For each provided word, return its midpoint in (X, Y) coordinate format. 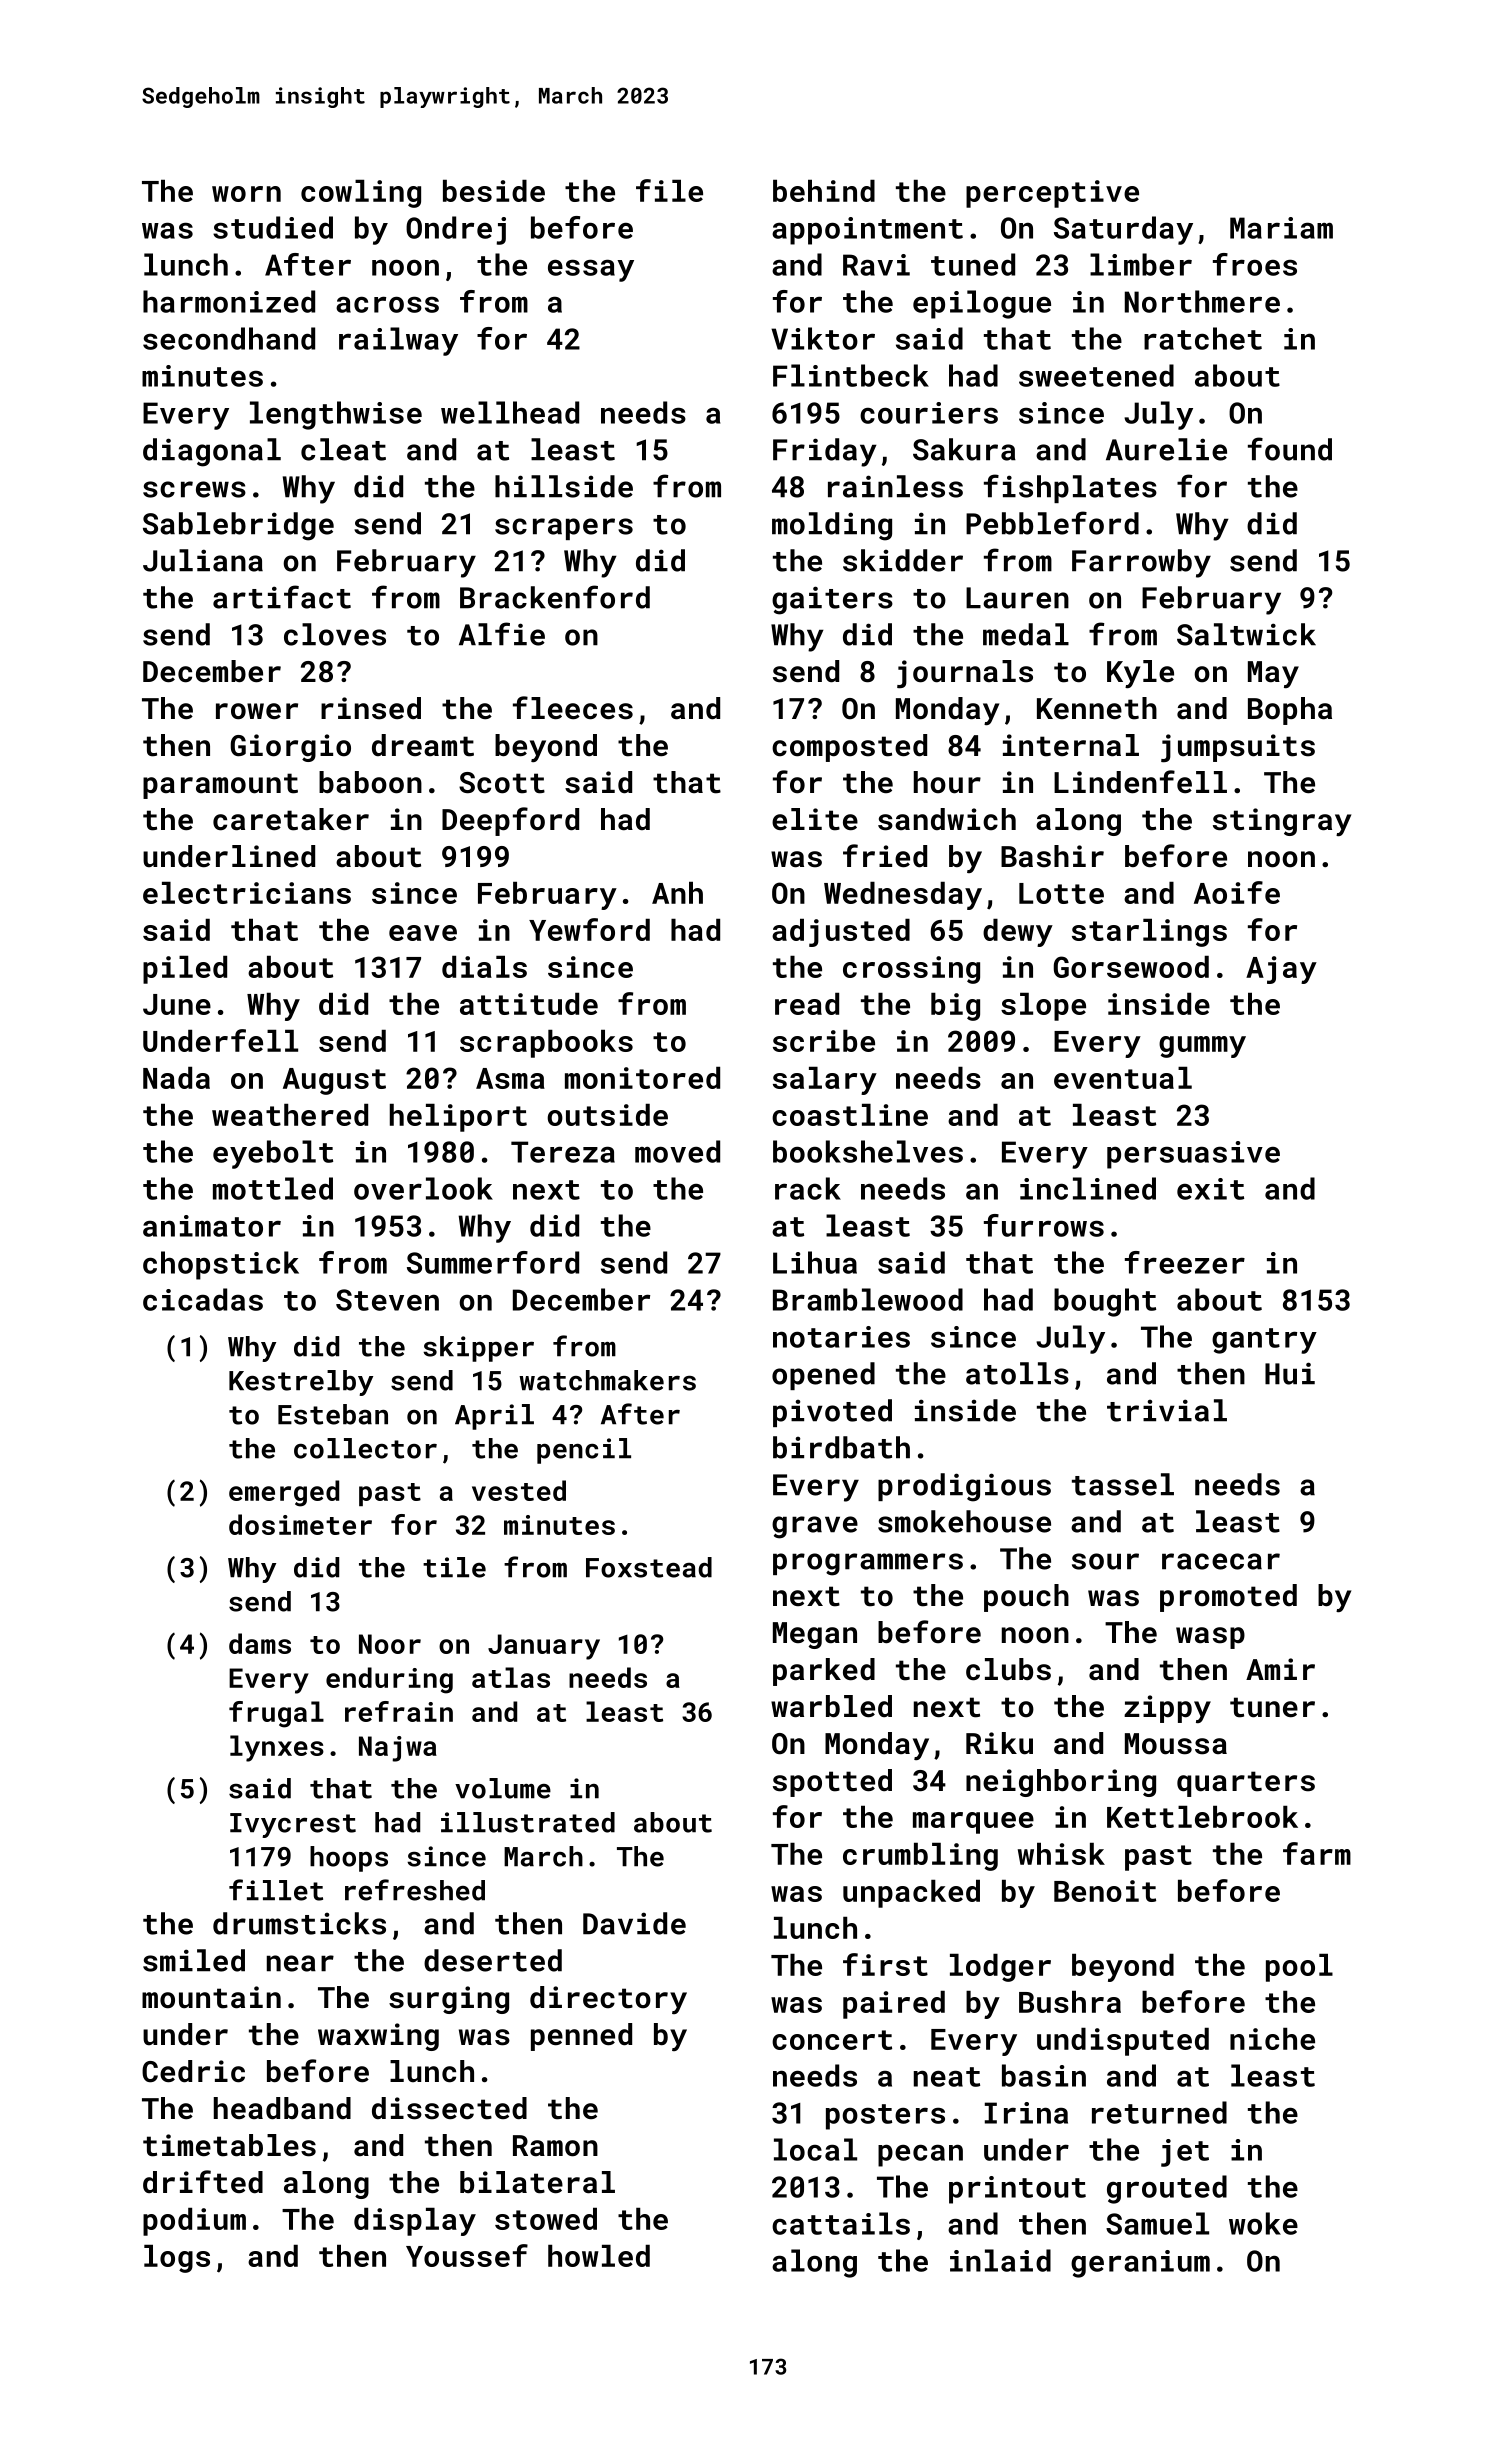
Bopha (1290, 711)
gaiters (832, 600)
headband (282, 2108)
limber (1141, 264)
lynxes (277, 1748)
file (669, 190)
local (815, 2149)
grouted (1167, 2189)
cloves (335, 634)
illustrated (528, 1822)
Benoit (1105, 1891)
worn (246, 194)
